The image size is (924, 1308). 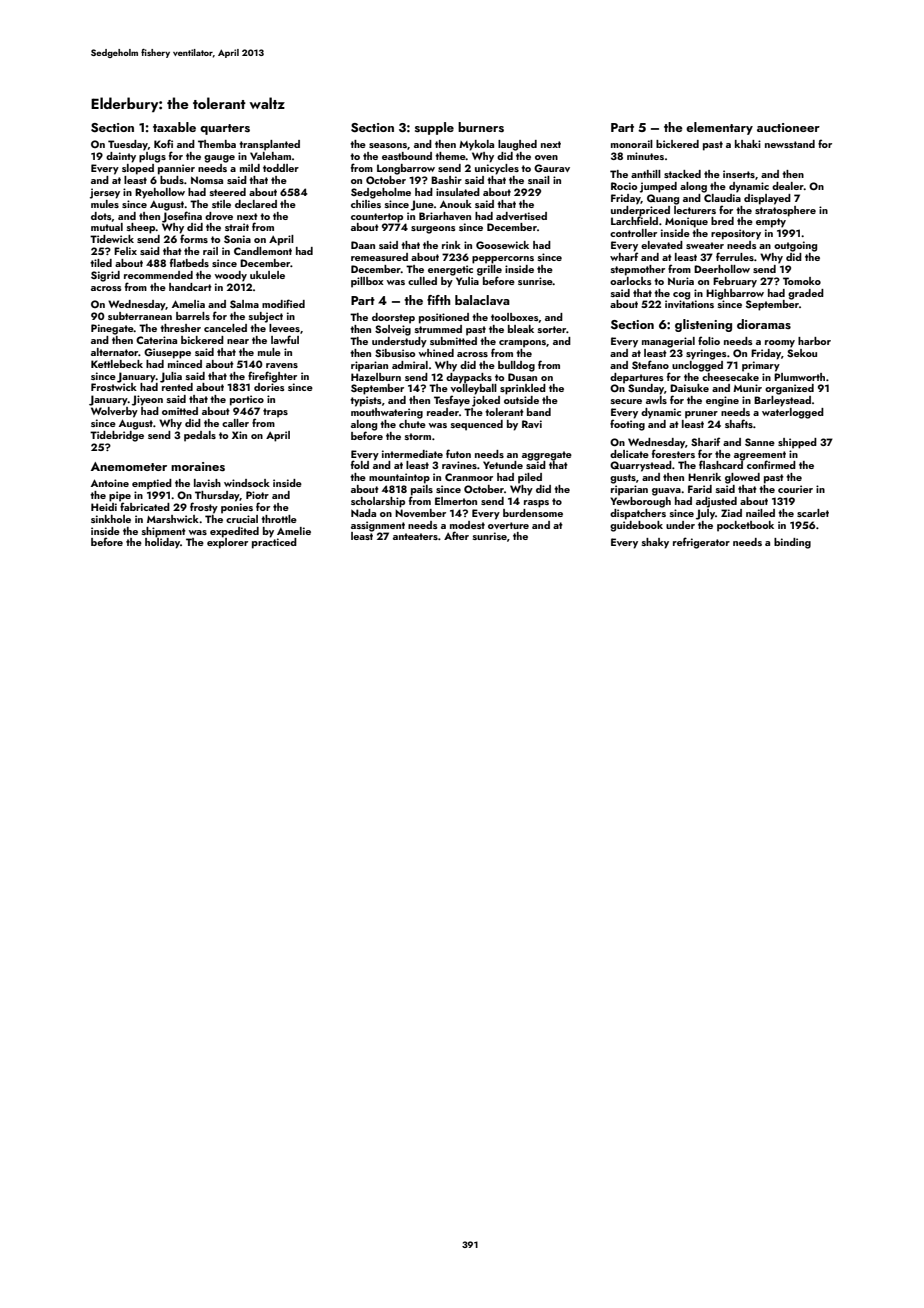 What do you see at coordinates (387, 413) in the screenshot?
I see `mouthwatering` at bounding box center [387, 413].
